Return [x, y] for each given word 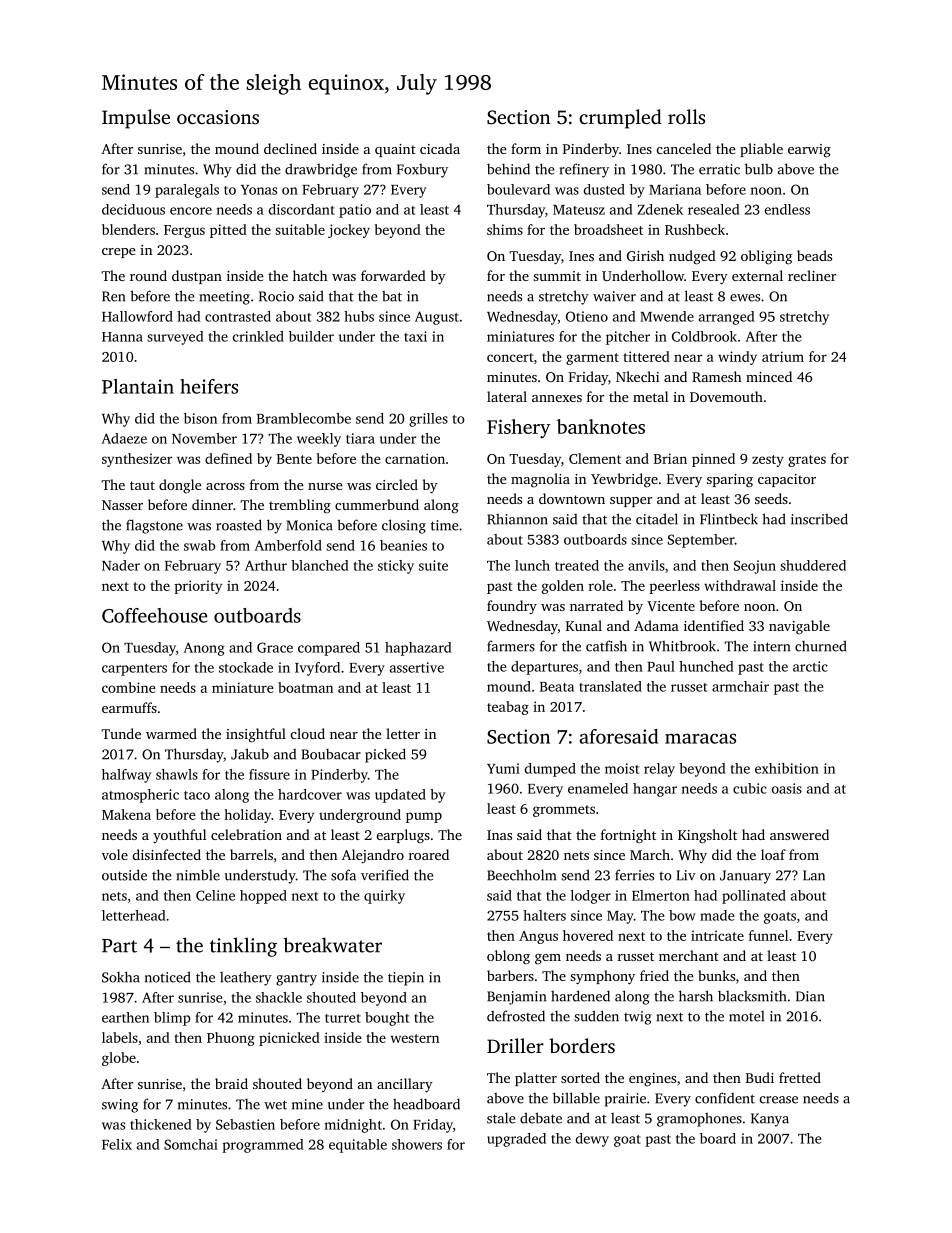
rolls [686, 116]
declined [290, 148]
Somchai [191, 1144]
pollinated [754, 897]
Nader [121, 565]
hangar [655, 790]
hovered [588, 935]
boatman [305, 687]
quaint [395, 150]
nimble [198, 875]
